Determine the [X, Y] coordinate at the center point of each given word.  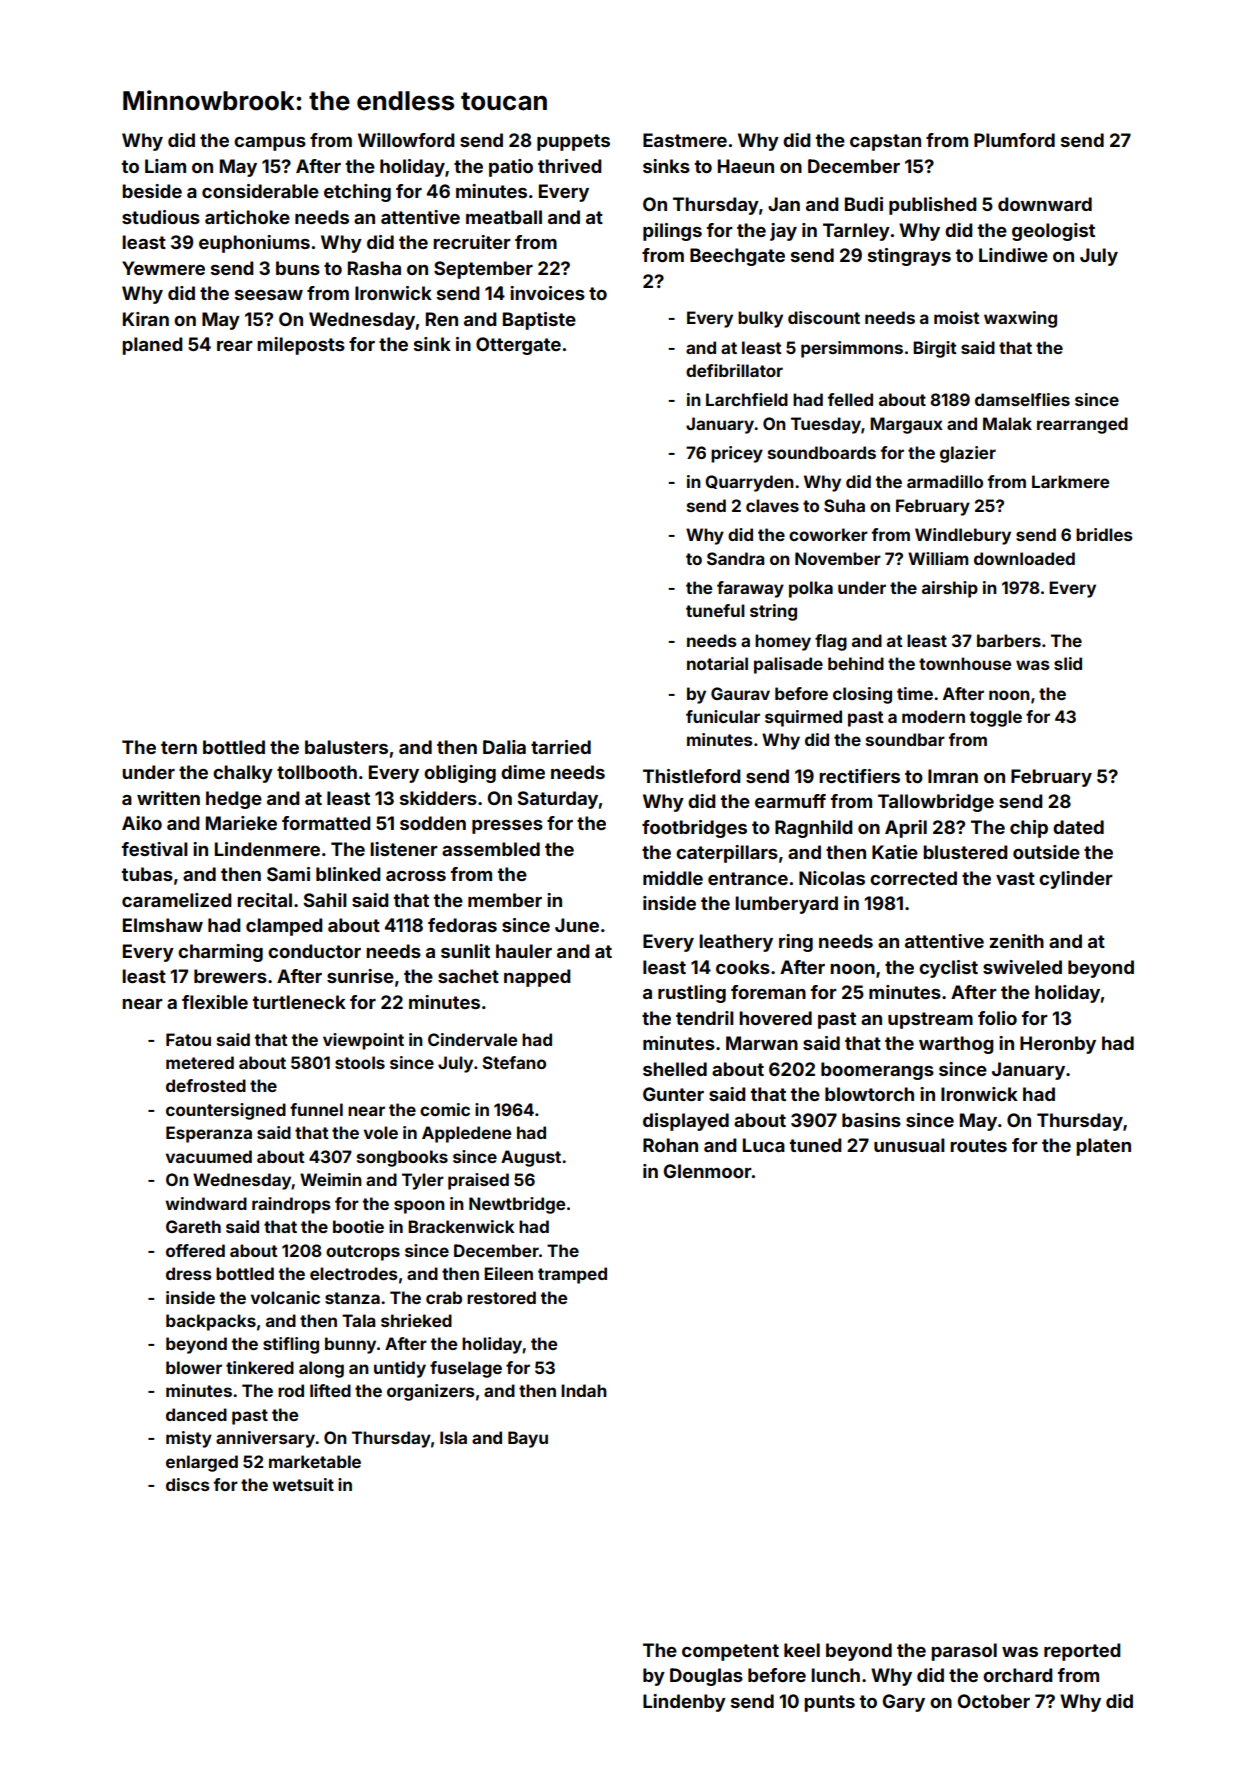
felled [850, 399]
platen [1103, 1147]
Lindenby [684, 1703]
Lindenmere [267, 849]
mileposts [301, 346]
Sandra [735, 558]
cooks [743, 967]
